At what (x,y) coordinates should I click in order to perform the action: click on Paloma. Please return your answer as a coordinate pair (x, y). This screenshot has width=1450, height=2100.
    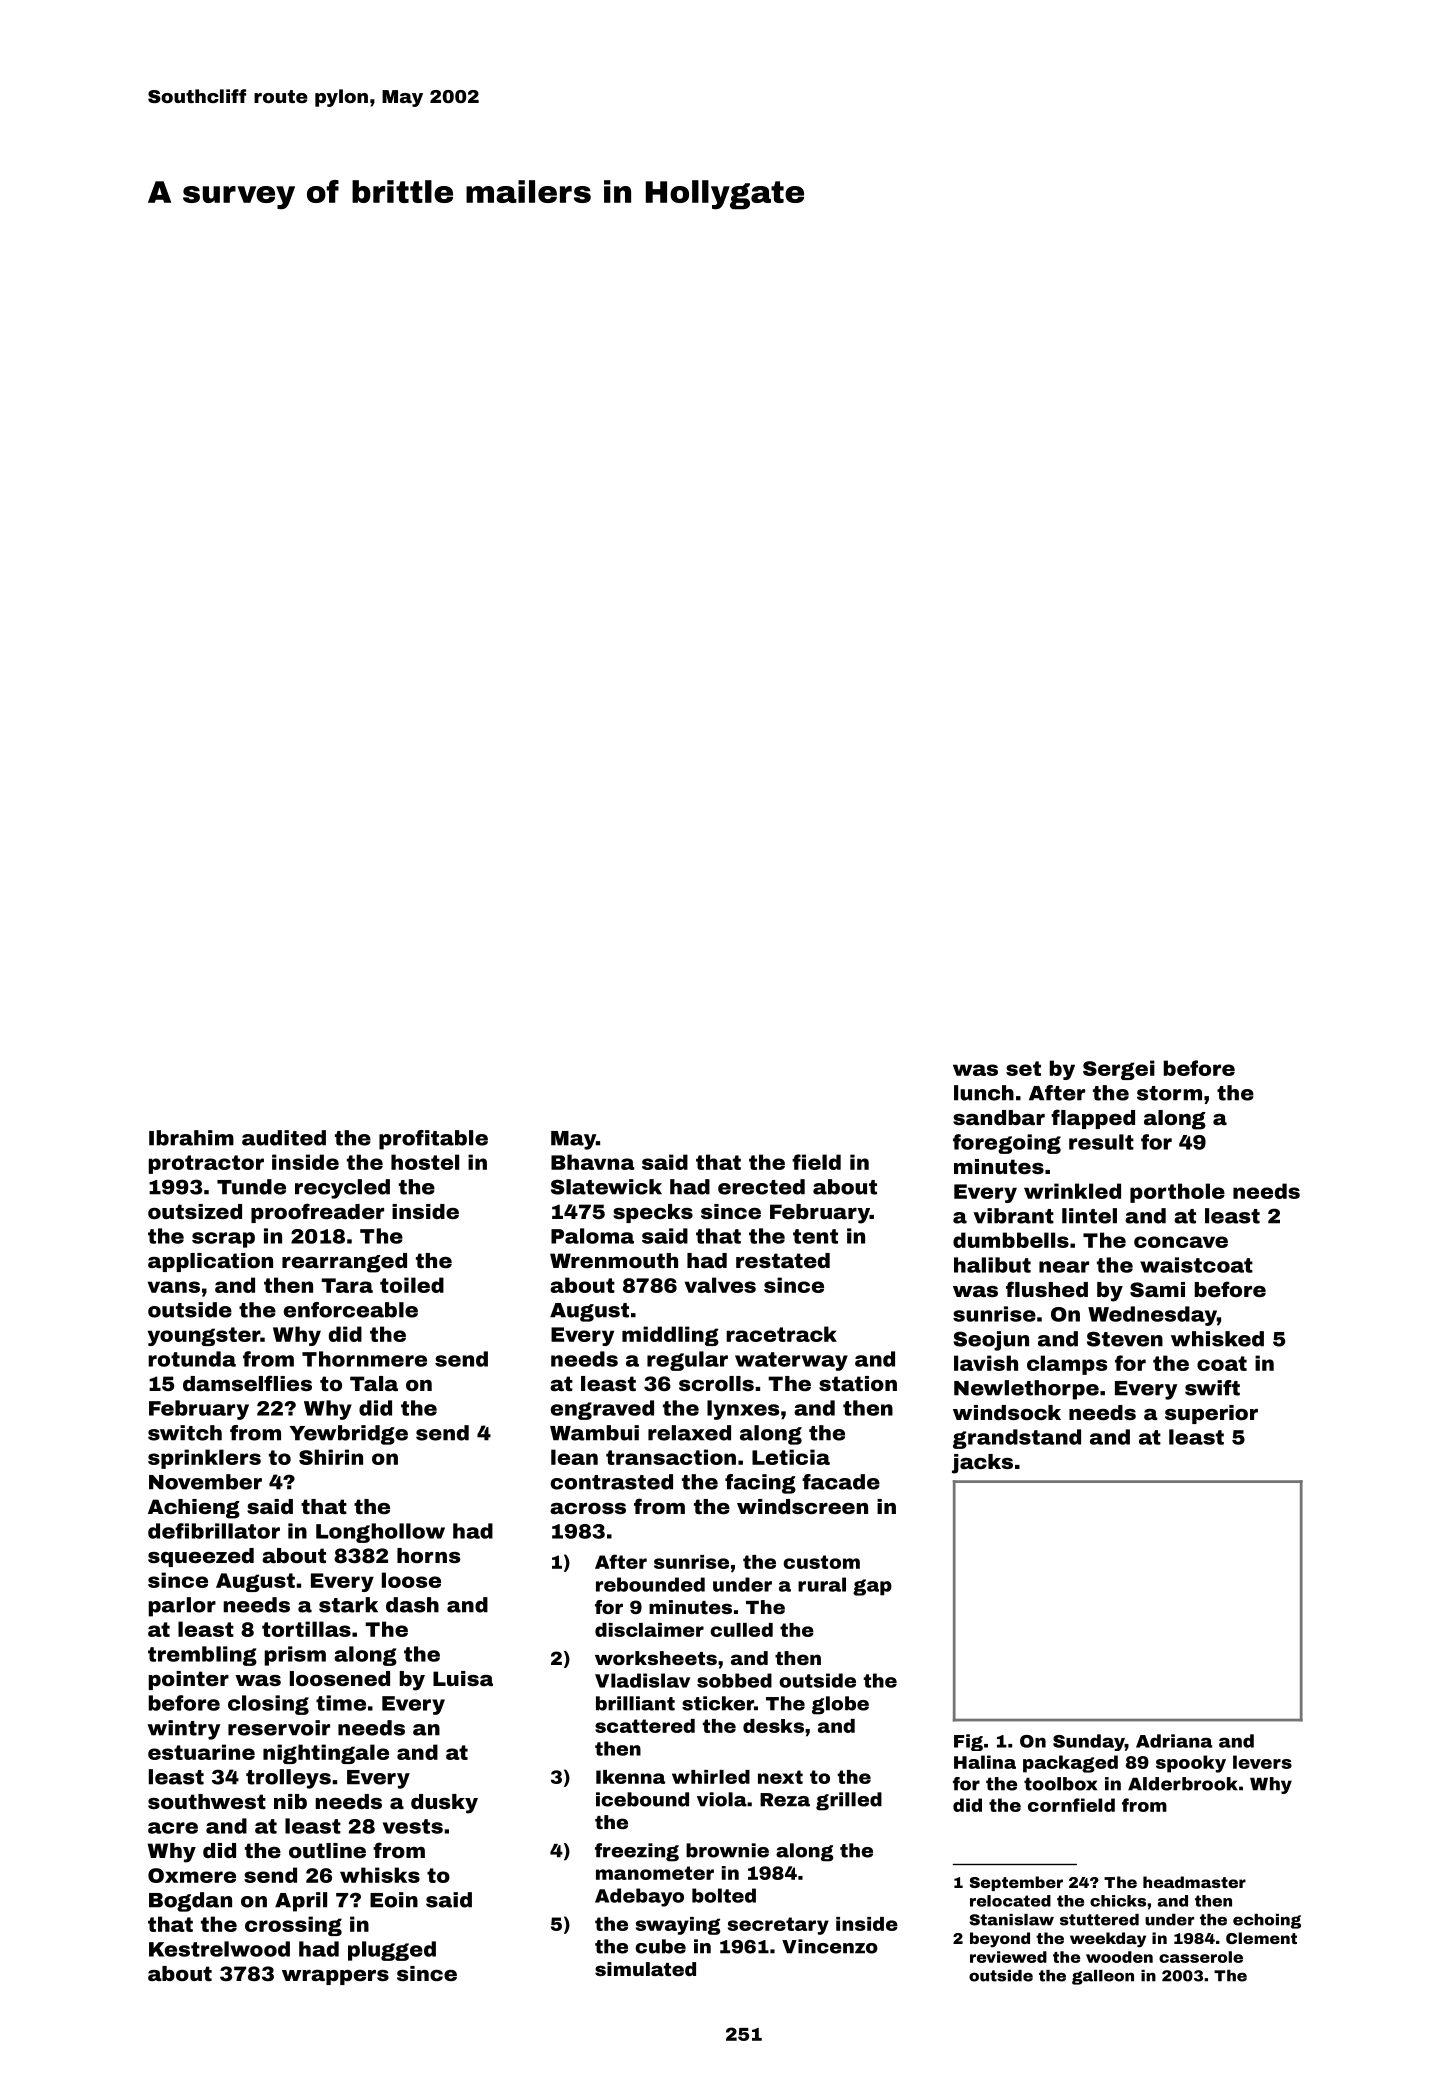
    Looking at the image, I should click on (592, 1236).
